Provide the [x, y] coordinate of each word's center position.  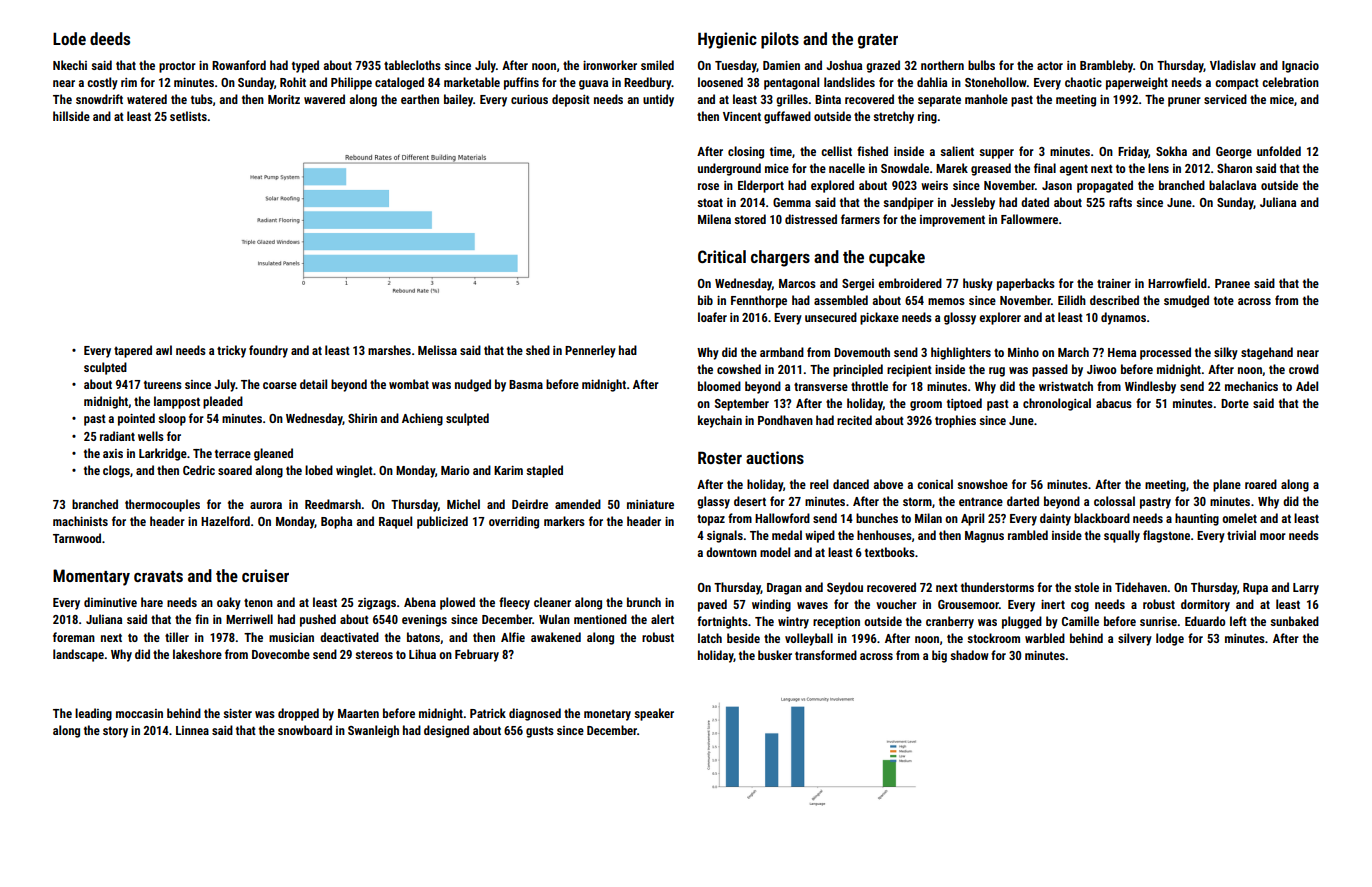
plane [1227, 485]
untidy [658, 100]
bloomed [719, 386]
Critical [722, 256]
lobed [319, 470]
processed [1165, 353]
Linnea [192, 730]
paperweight [1137, 83]
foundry [268, 351]
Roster [720, 457]
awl [164, 350]
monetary [607, 715]
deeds [110, 38]
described [1114, 300]
